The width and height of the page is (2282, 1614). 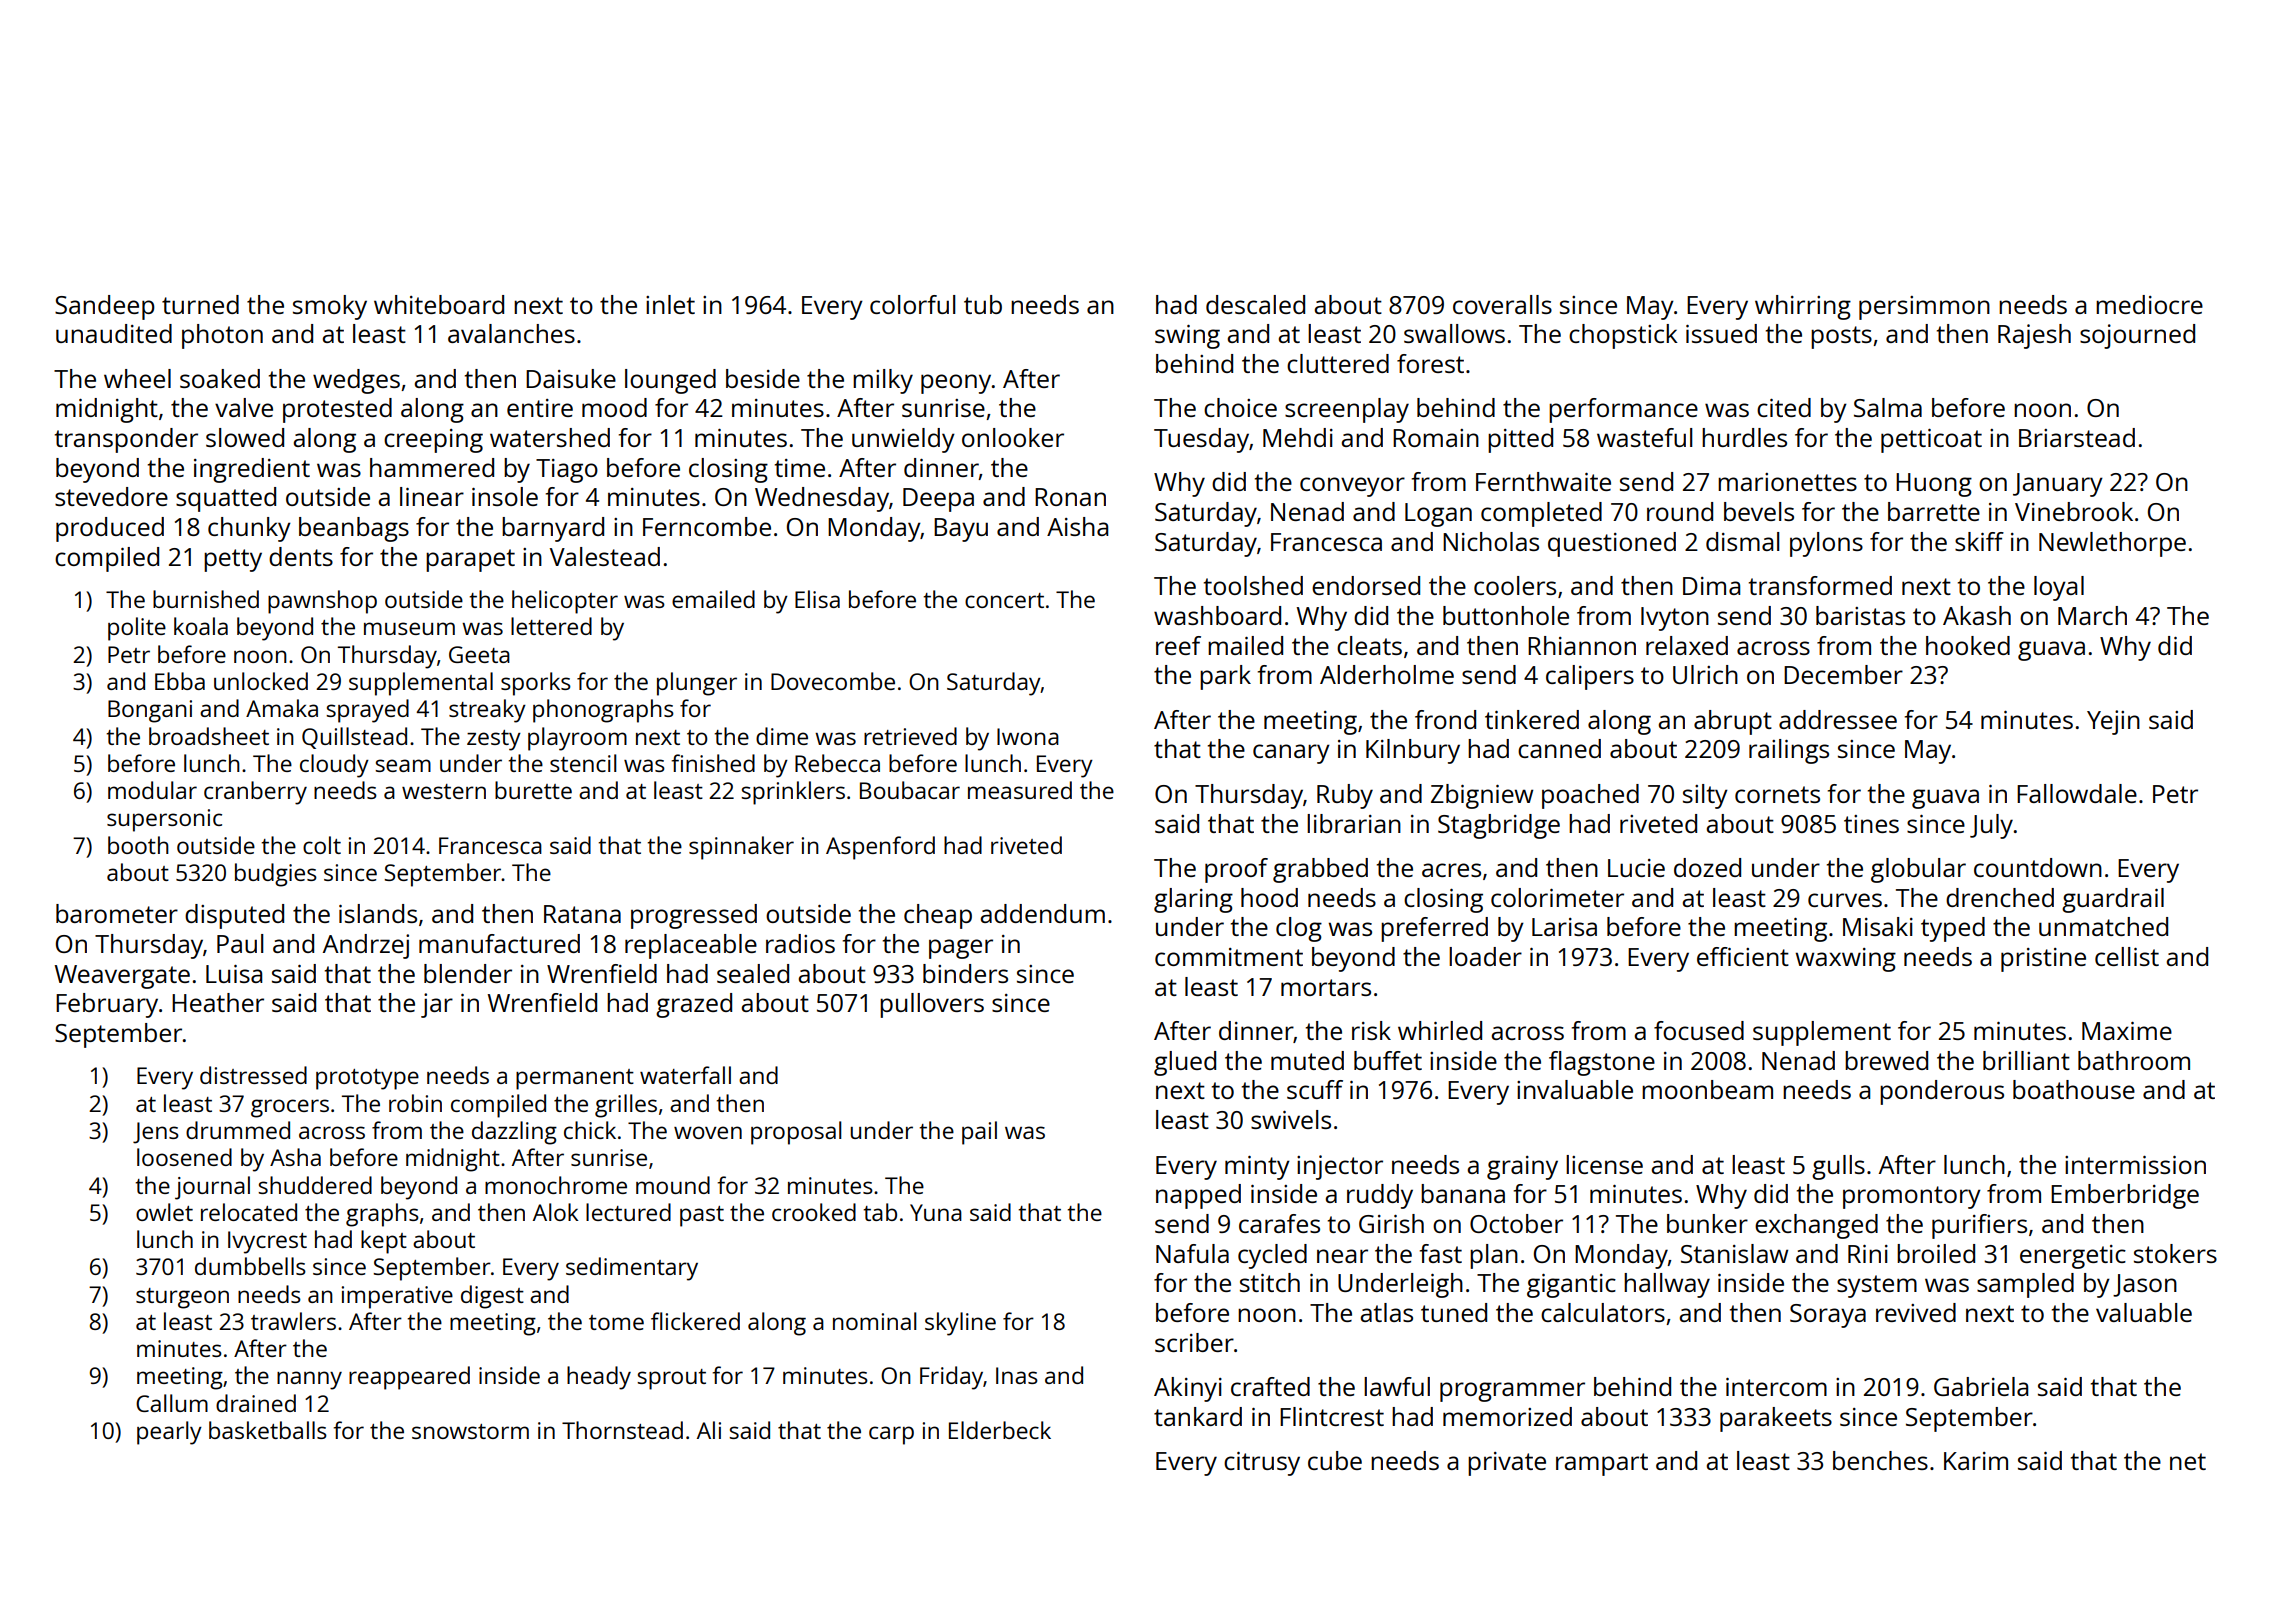 I want to click on Huong, so click(x=1934, y=485).
